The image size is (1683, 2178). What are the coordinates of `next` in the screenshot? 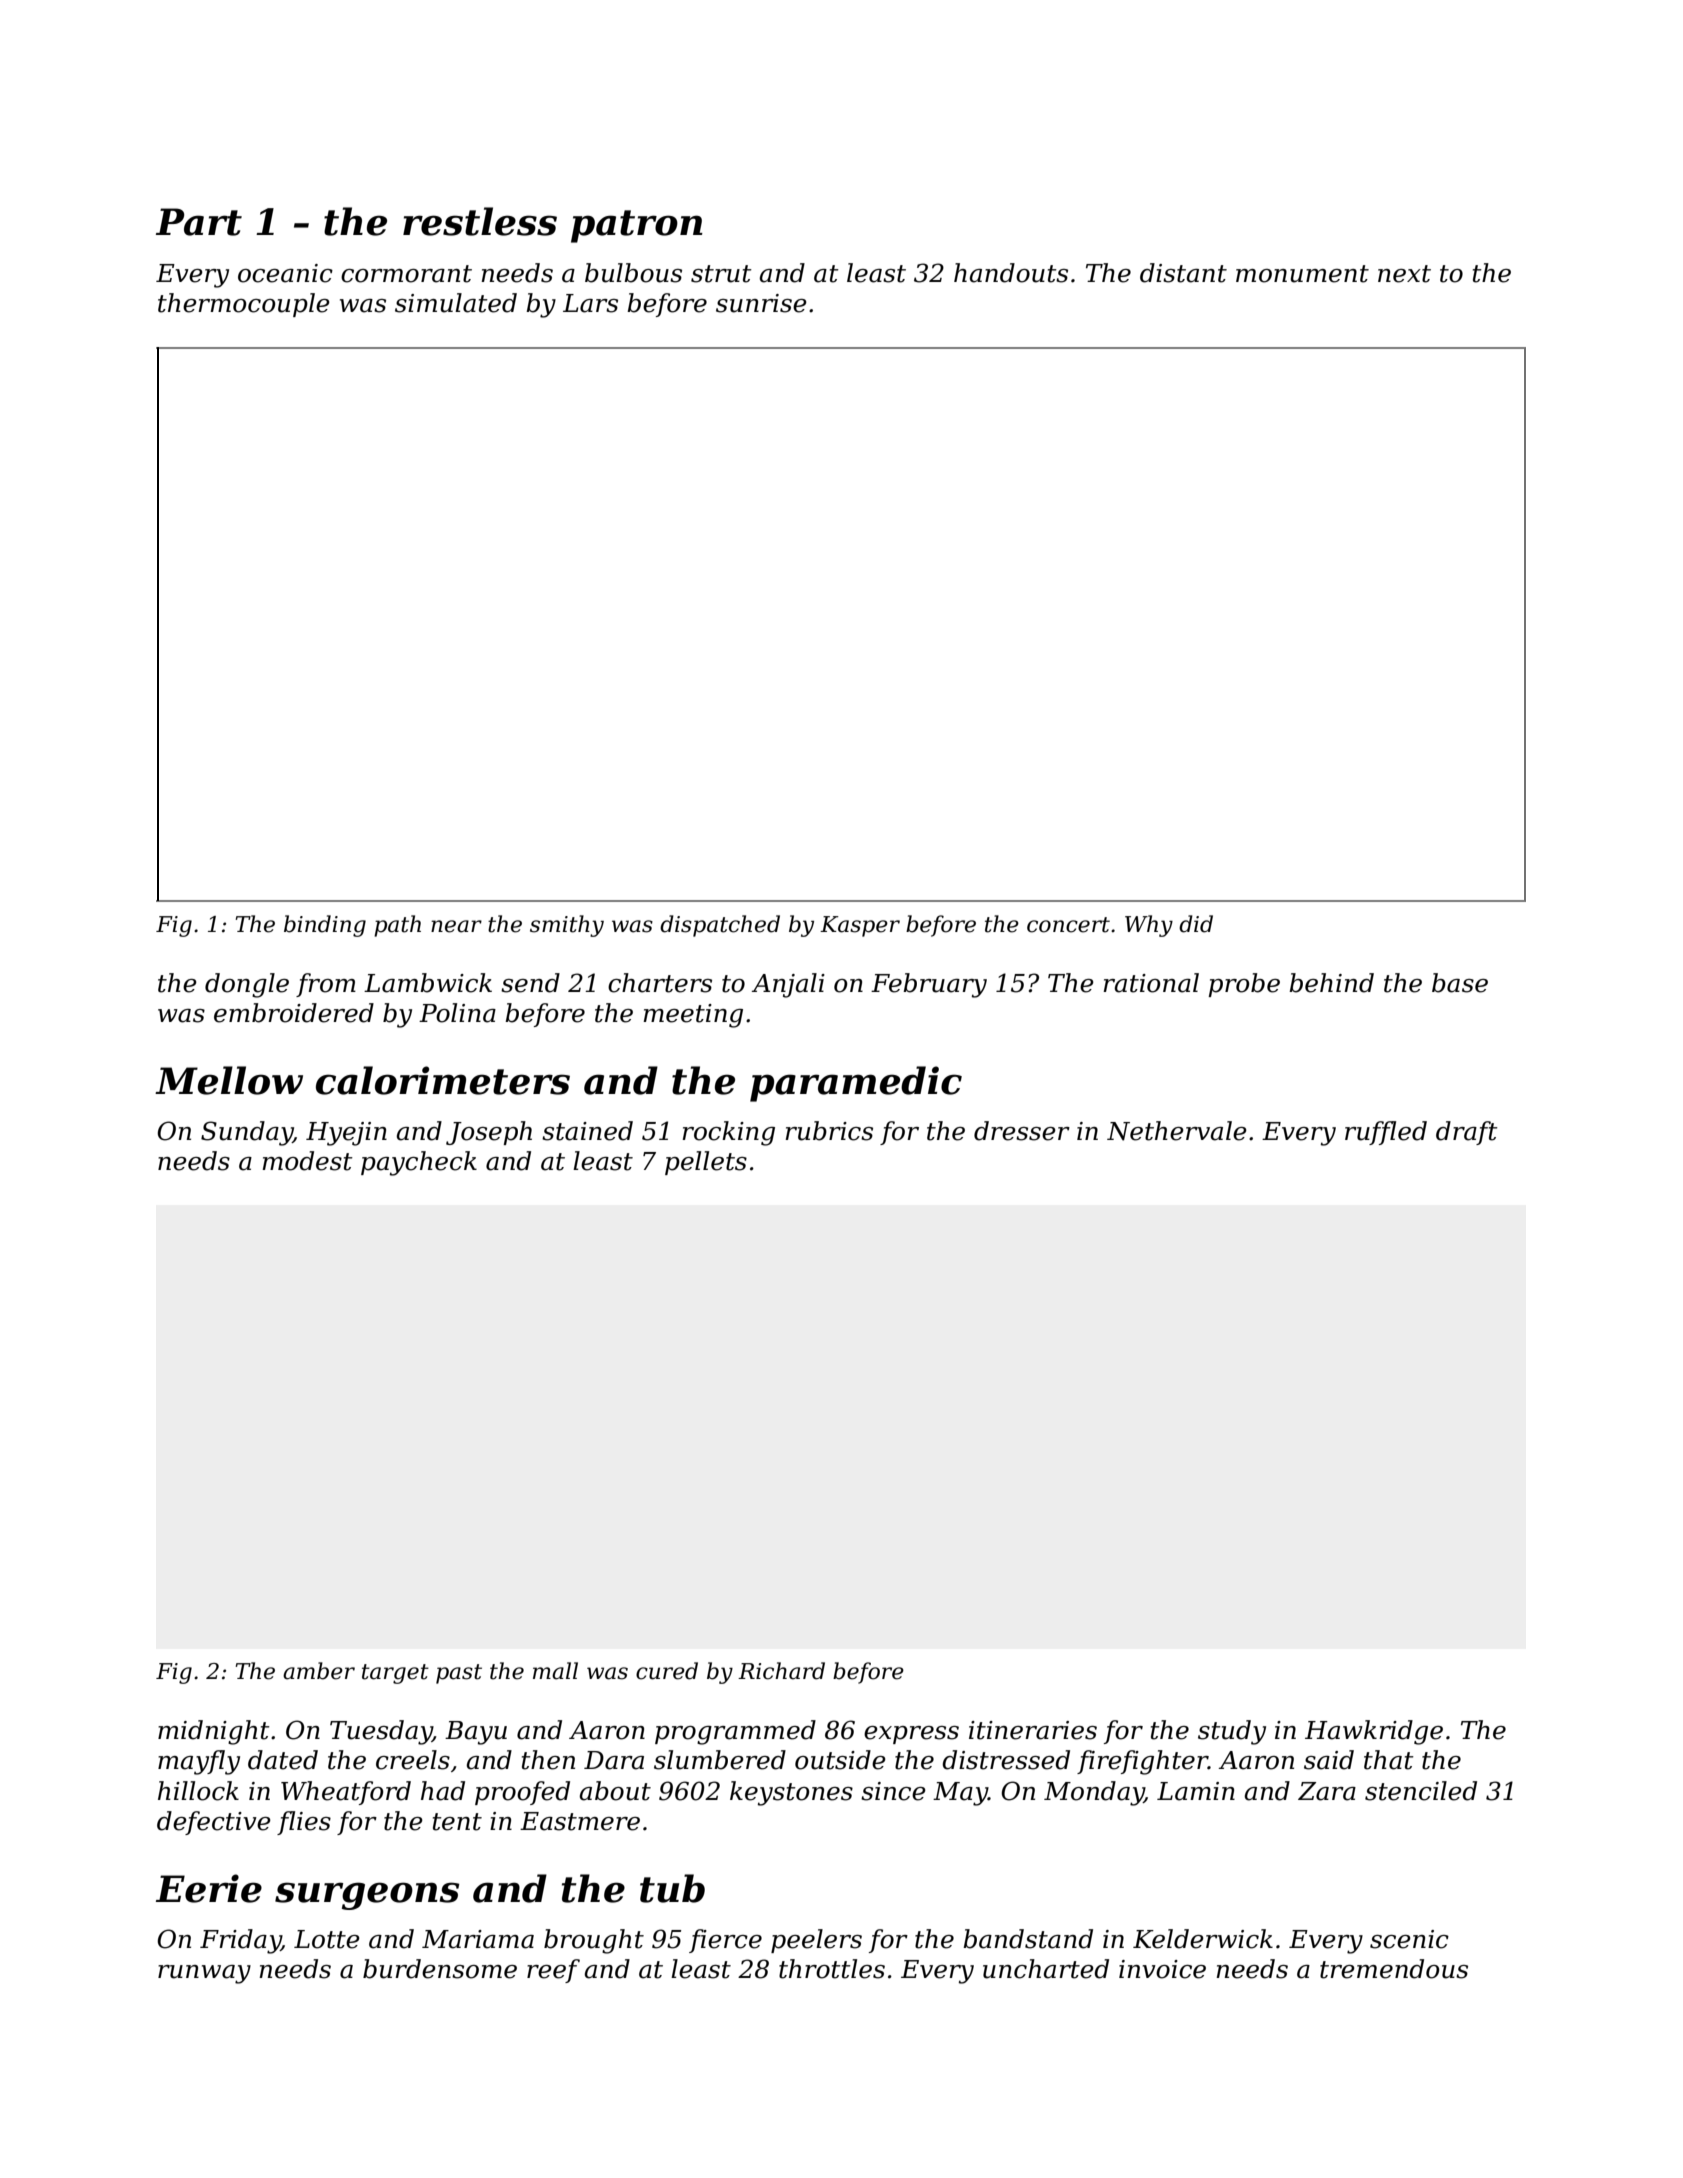 It's located at (1404, 274).
